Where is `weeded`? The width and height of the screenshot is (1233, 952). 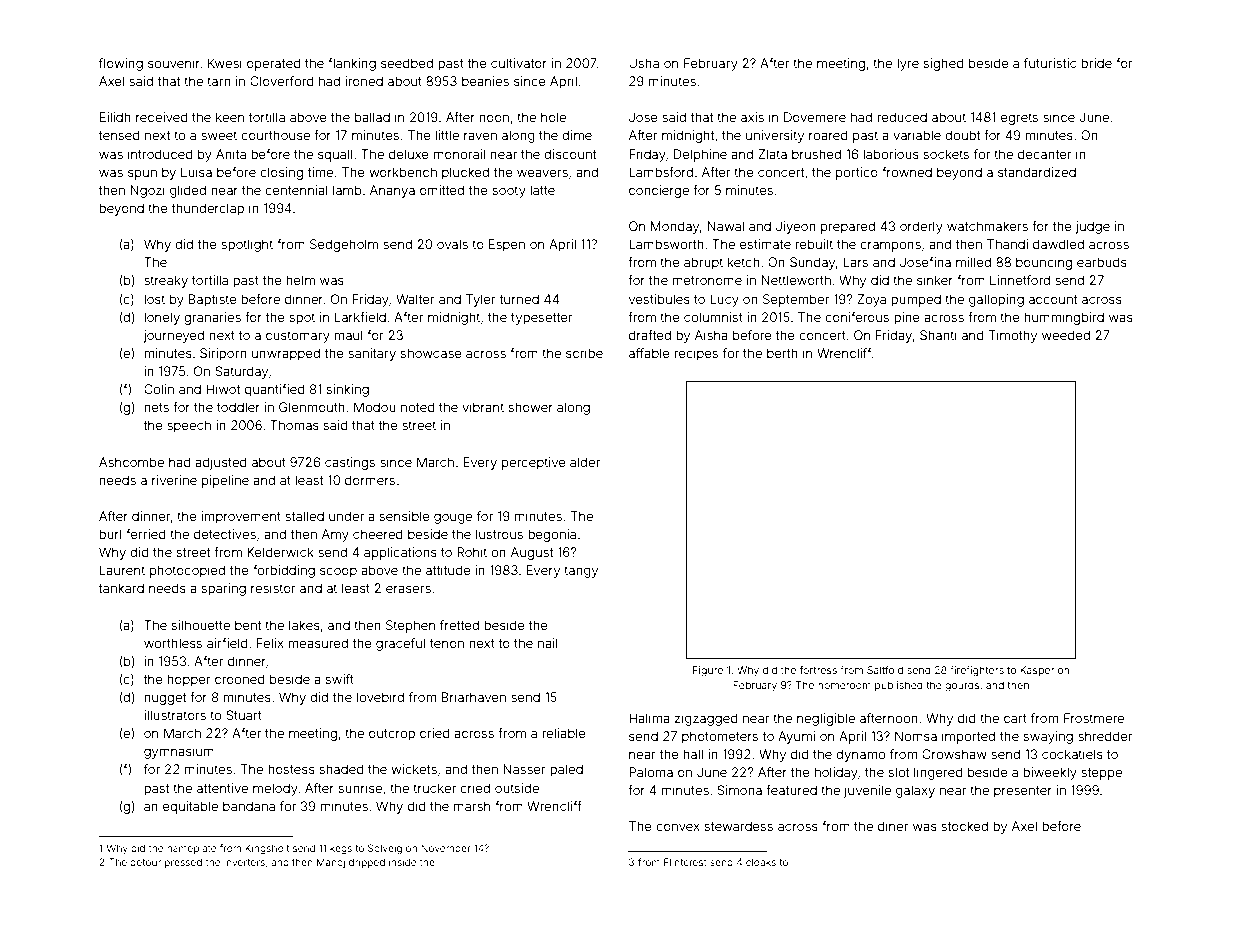 weeded is located at coordinates (1066, 335).
